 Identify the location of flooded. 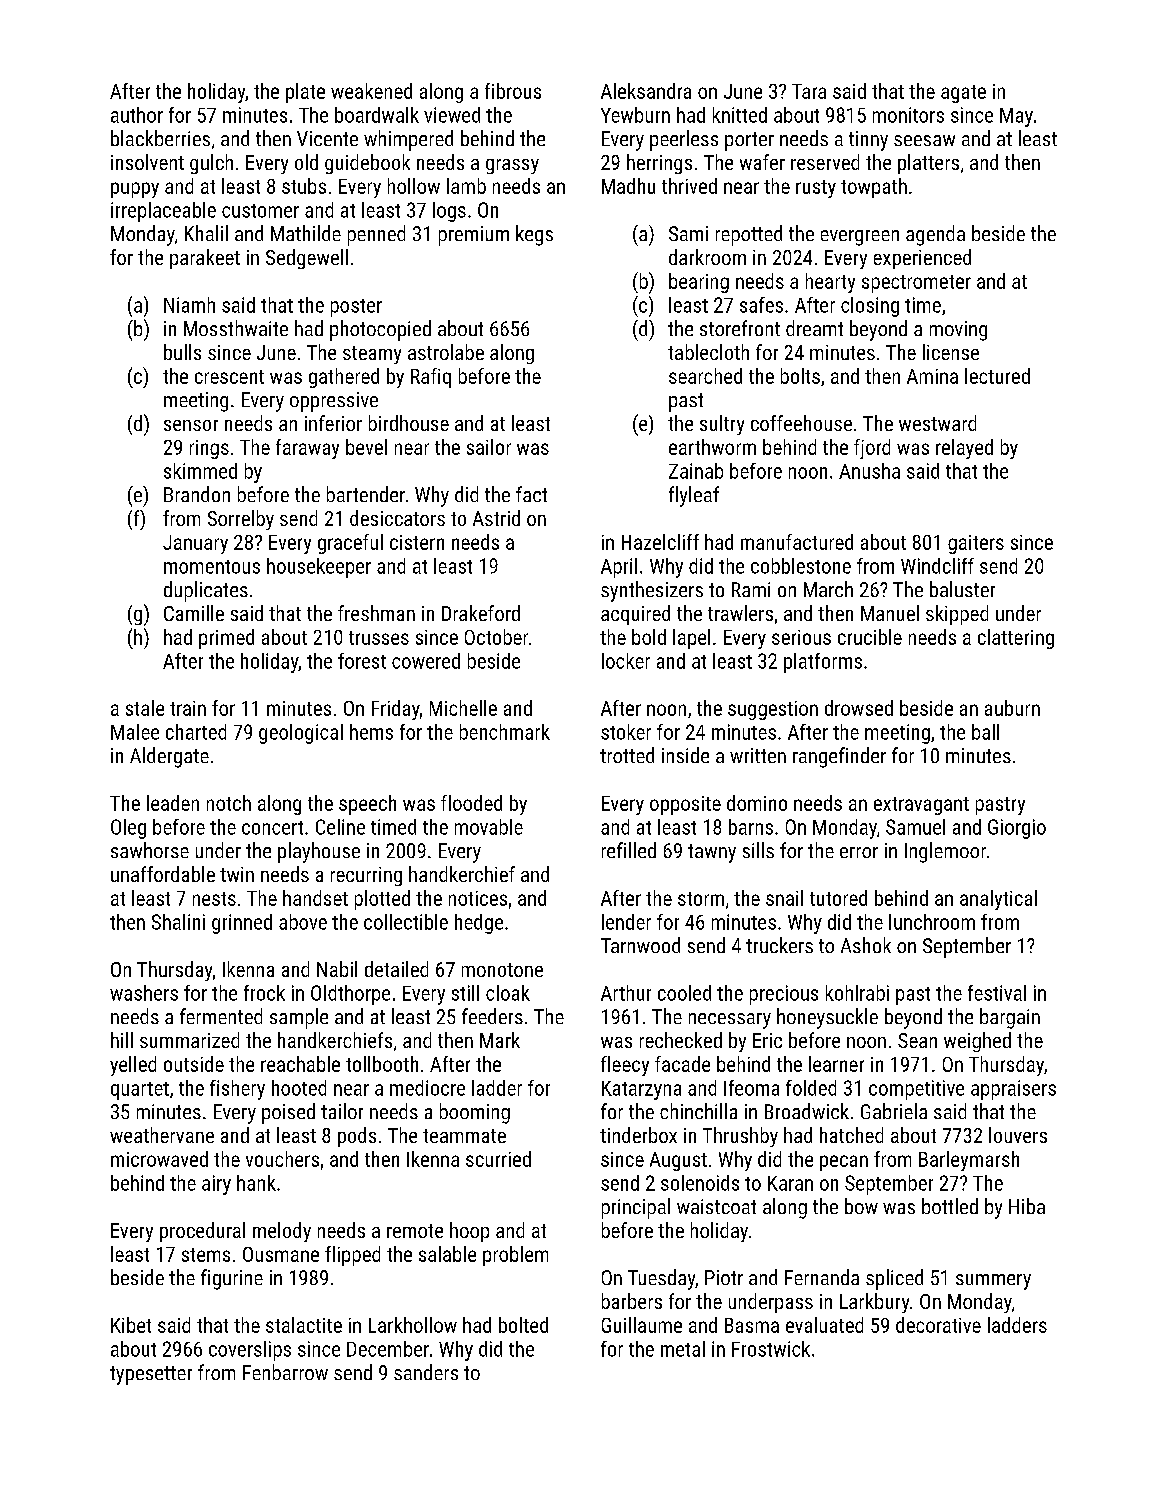
(471, 803).
